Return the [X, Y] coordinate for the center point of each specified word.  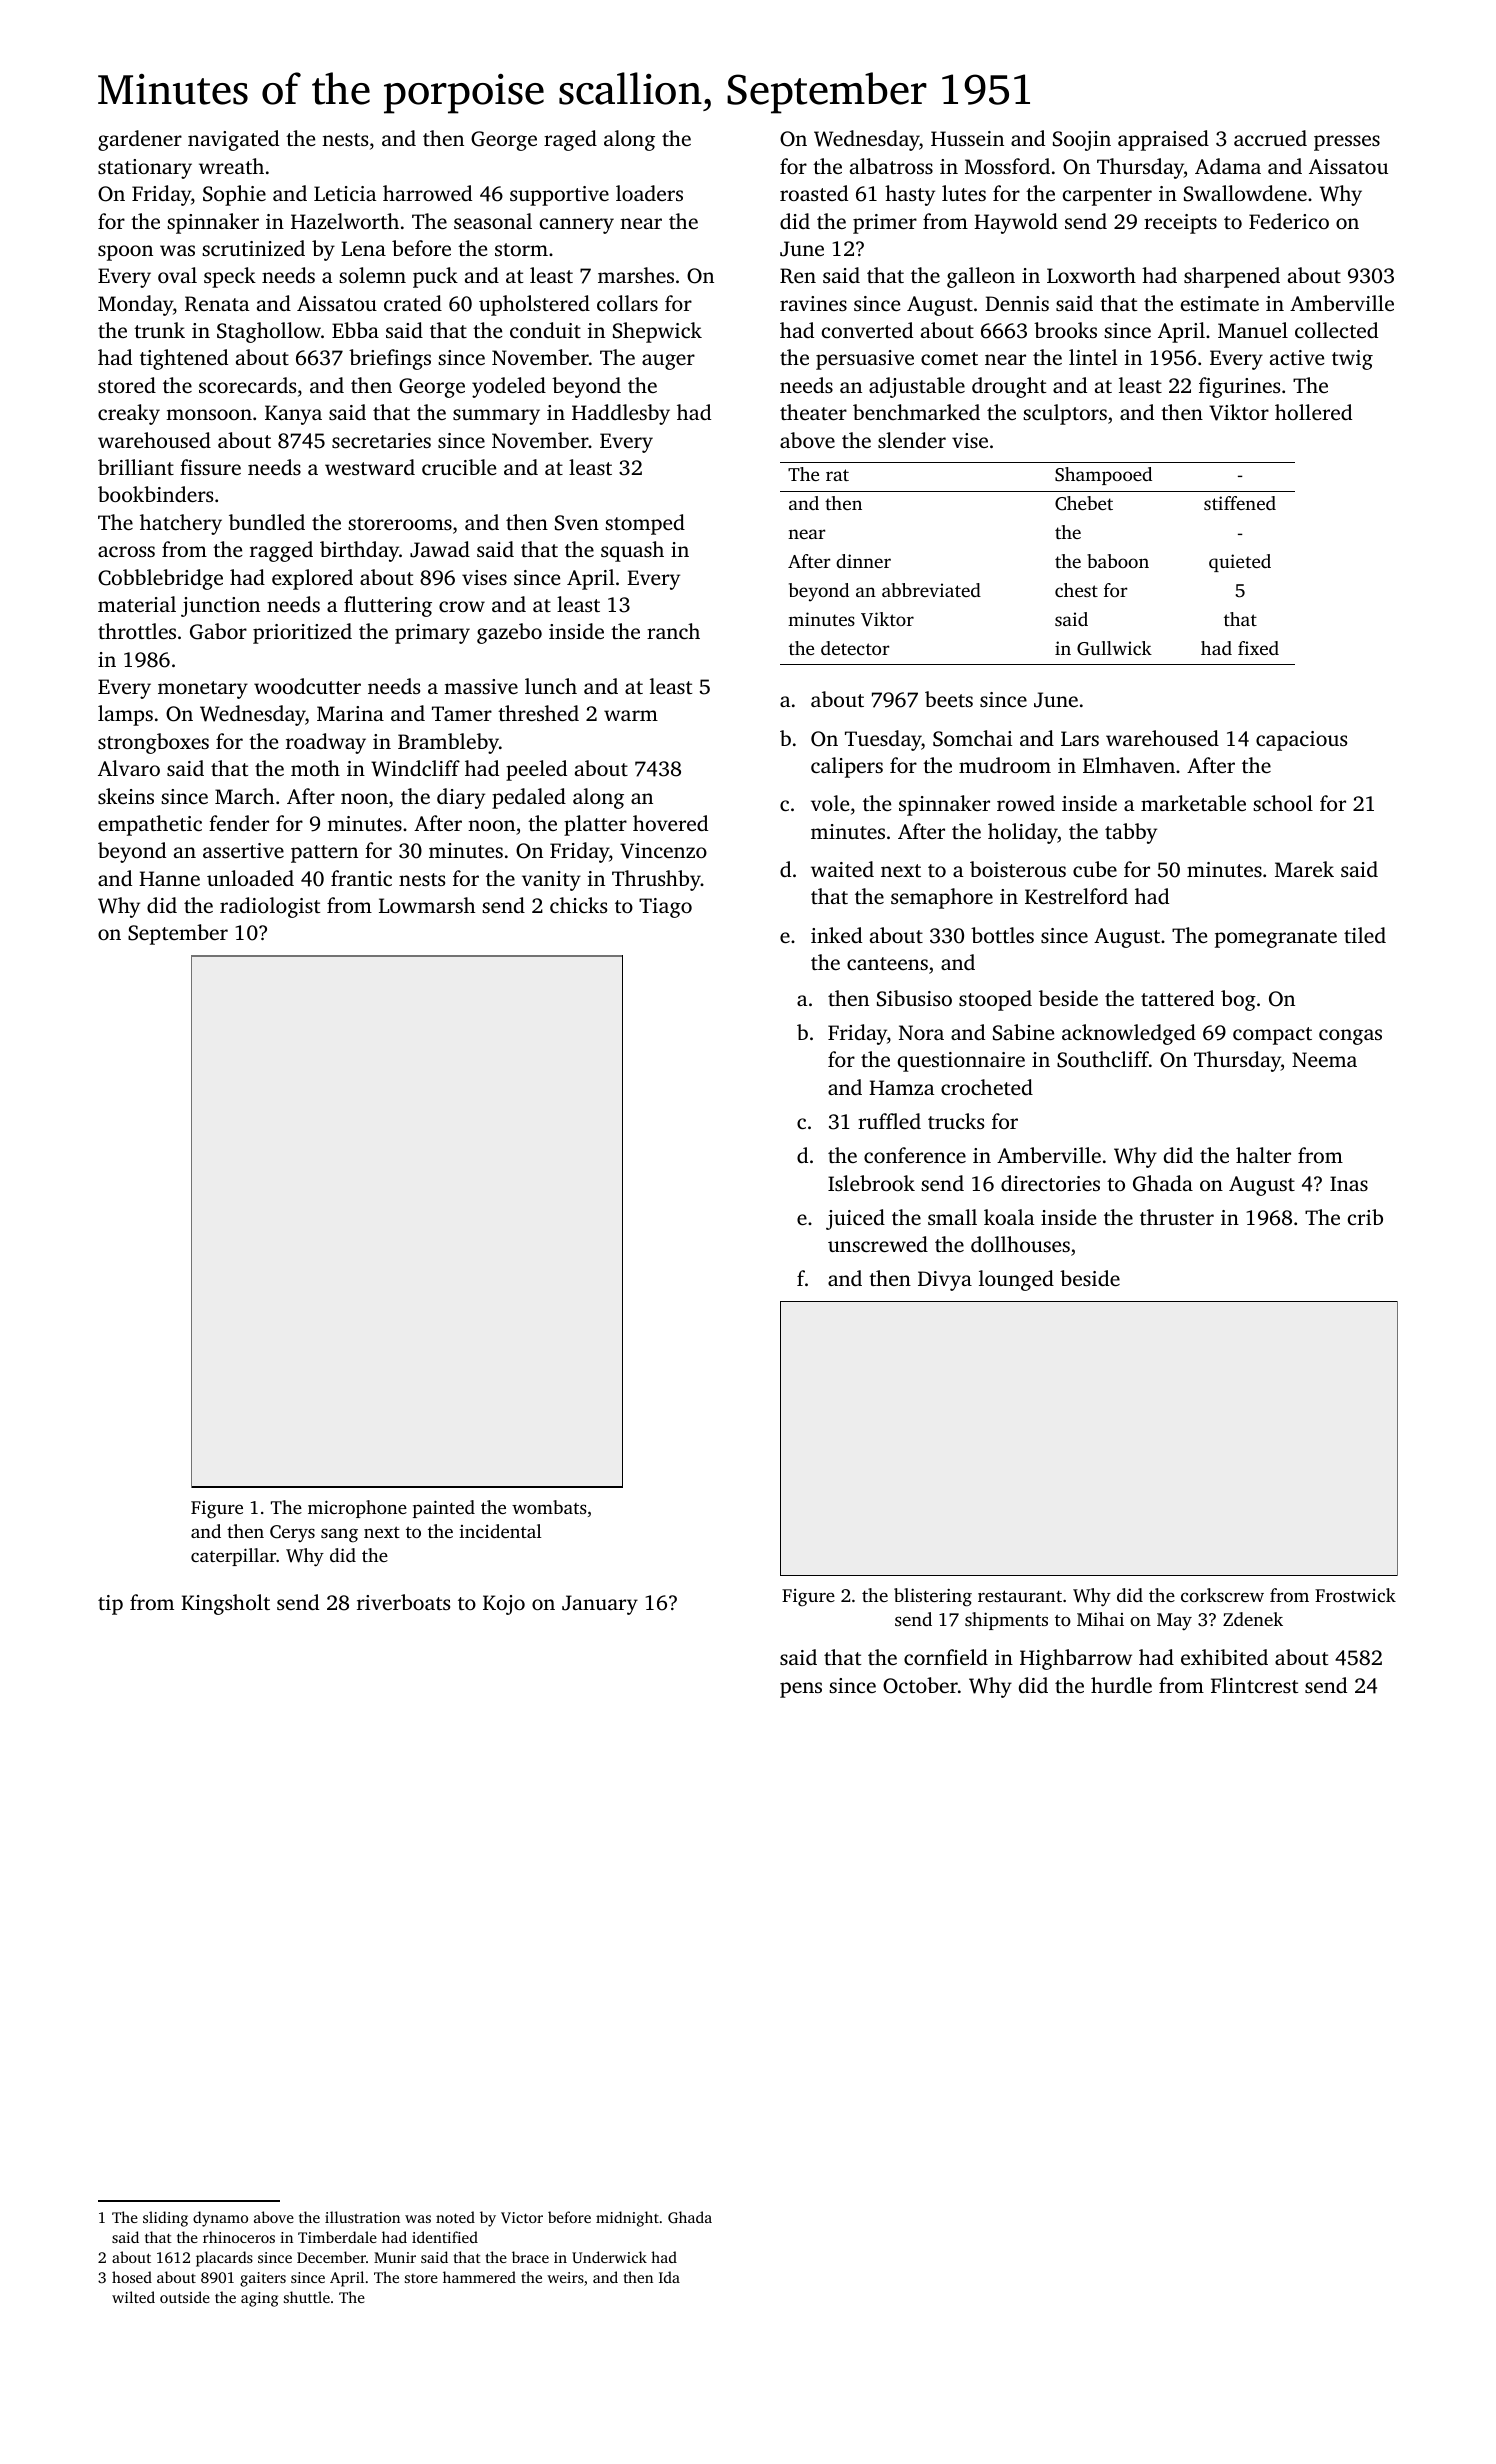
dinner [863, 561]
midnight [627, 2219]
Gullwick [1114, 648]
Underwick [609, 2257]
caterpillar [233, 1557]
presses [1347, 143]
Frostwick [1355, 1595]
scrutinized [253, 248]
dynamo [220, 2219]
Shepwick [657, 332]
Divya [945, 1281]
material [137, 604]
